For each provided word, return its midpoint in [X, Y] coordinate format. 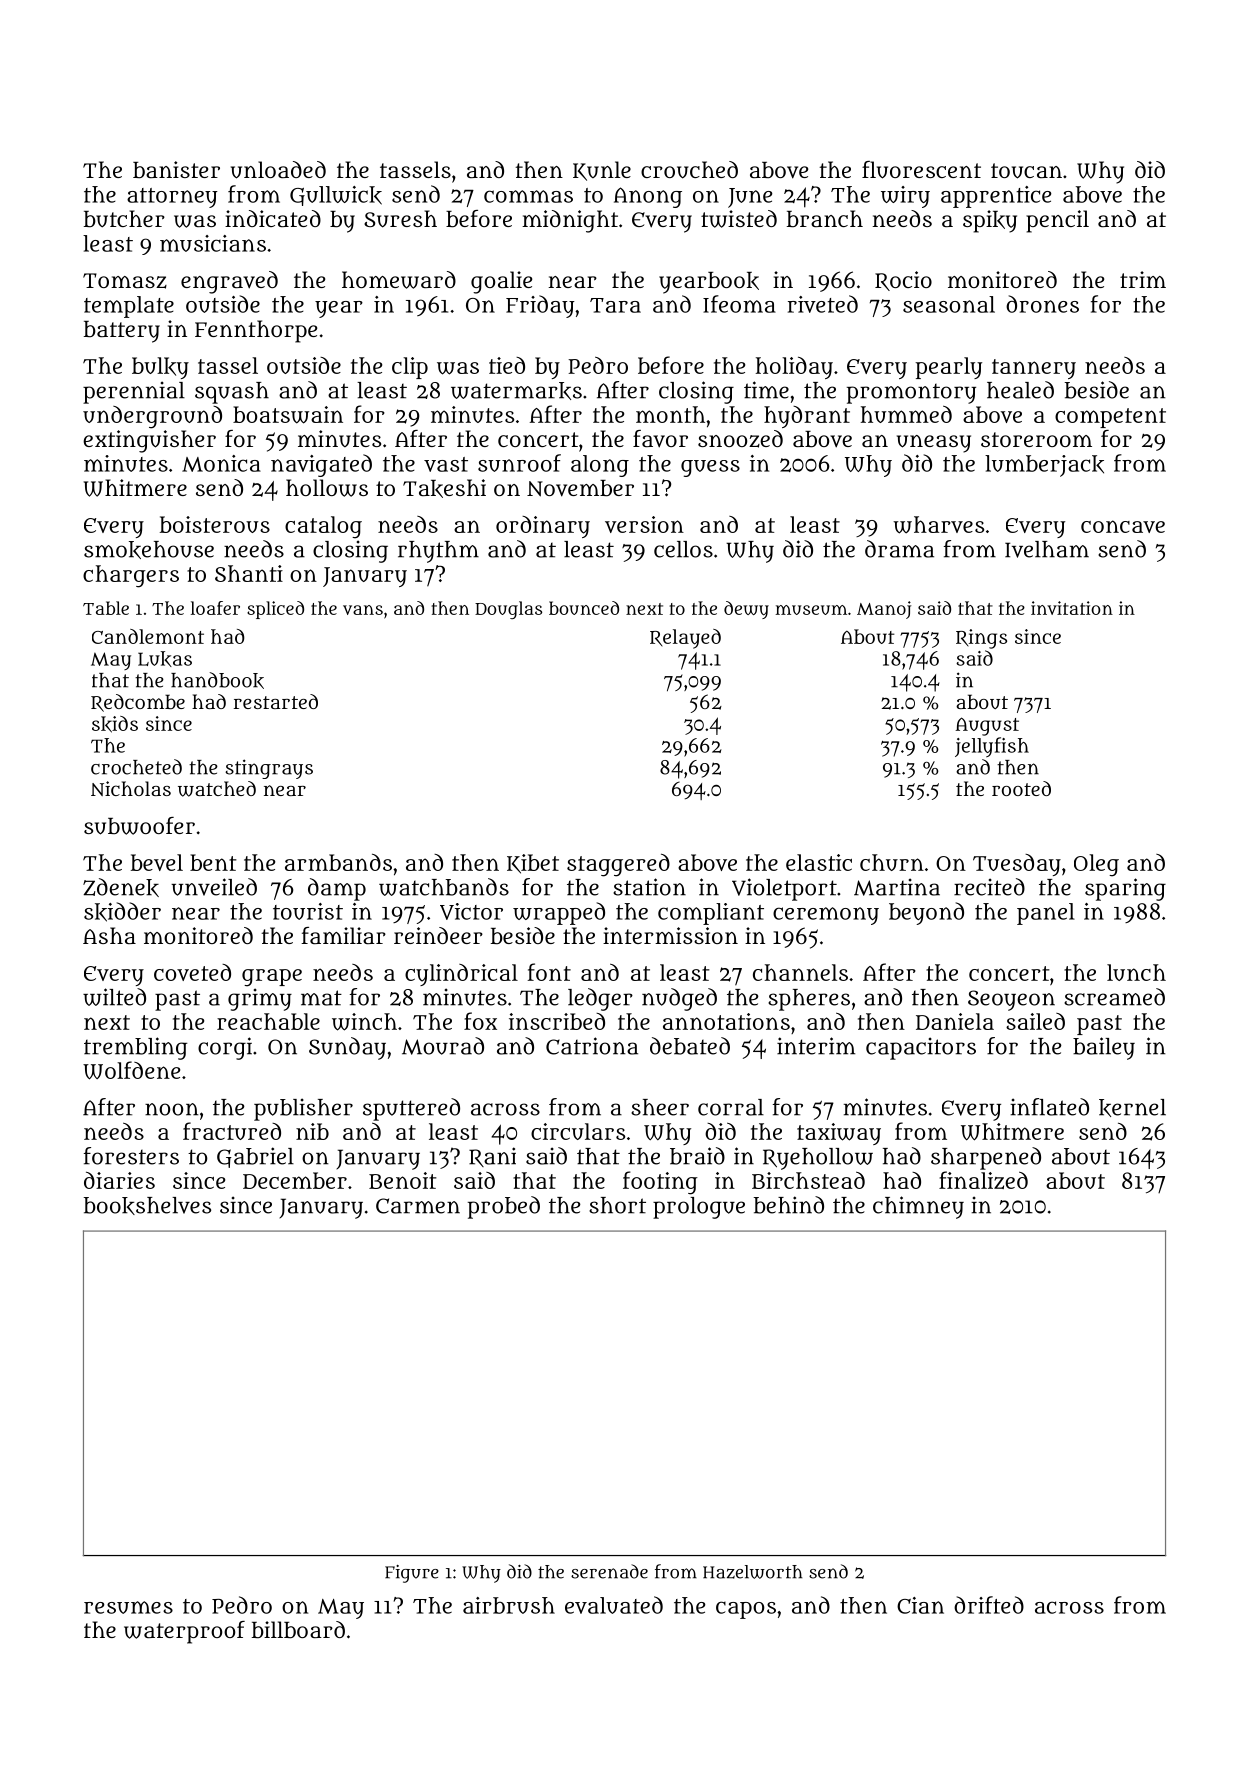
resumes [128, 1607]
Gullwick [336, 196]
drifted [989, 1605]
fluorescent [921, 170]
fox [480, 1021]
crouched [689, 170]
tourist [308, 911]
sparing [1125, 889]
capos [746, 1610]
